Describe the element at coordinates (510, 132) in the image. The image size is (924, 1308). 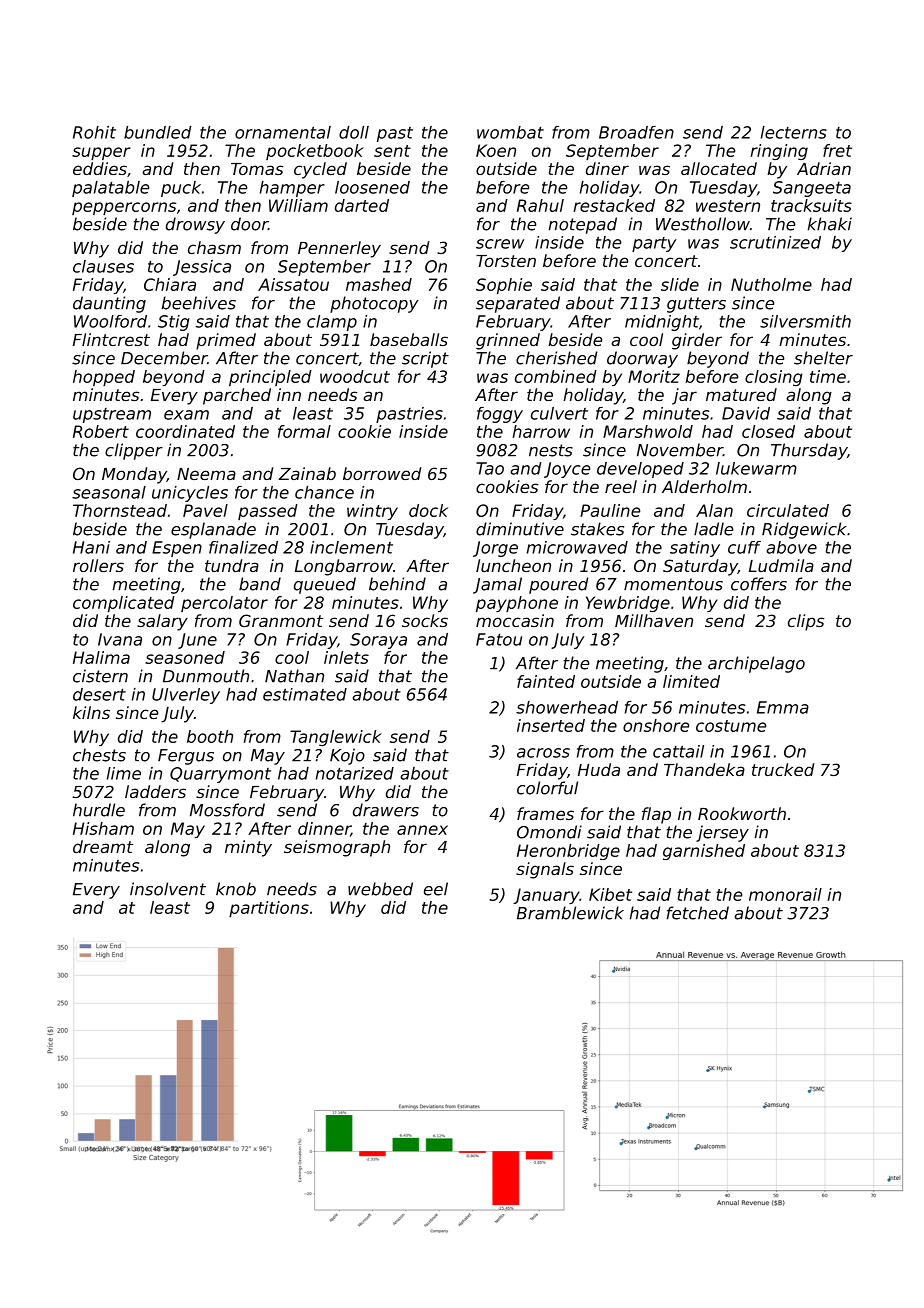
I see `wombat` at that location.
